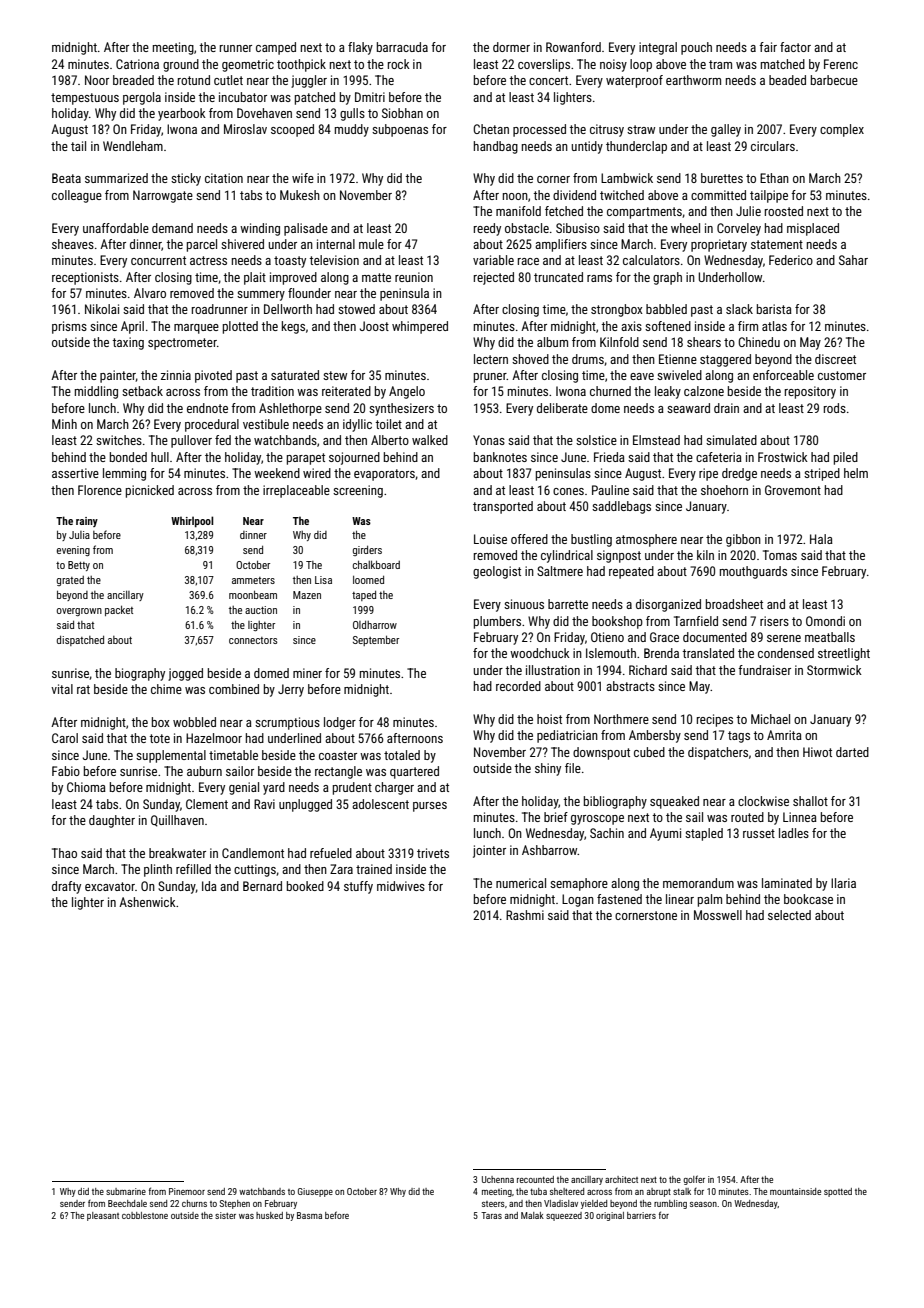 This document has height=1308, width=924. What do you see at coordinates (694, 1180) in the document?
I see `golfer` at bounding box center [694, 1180].
